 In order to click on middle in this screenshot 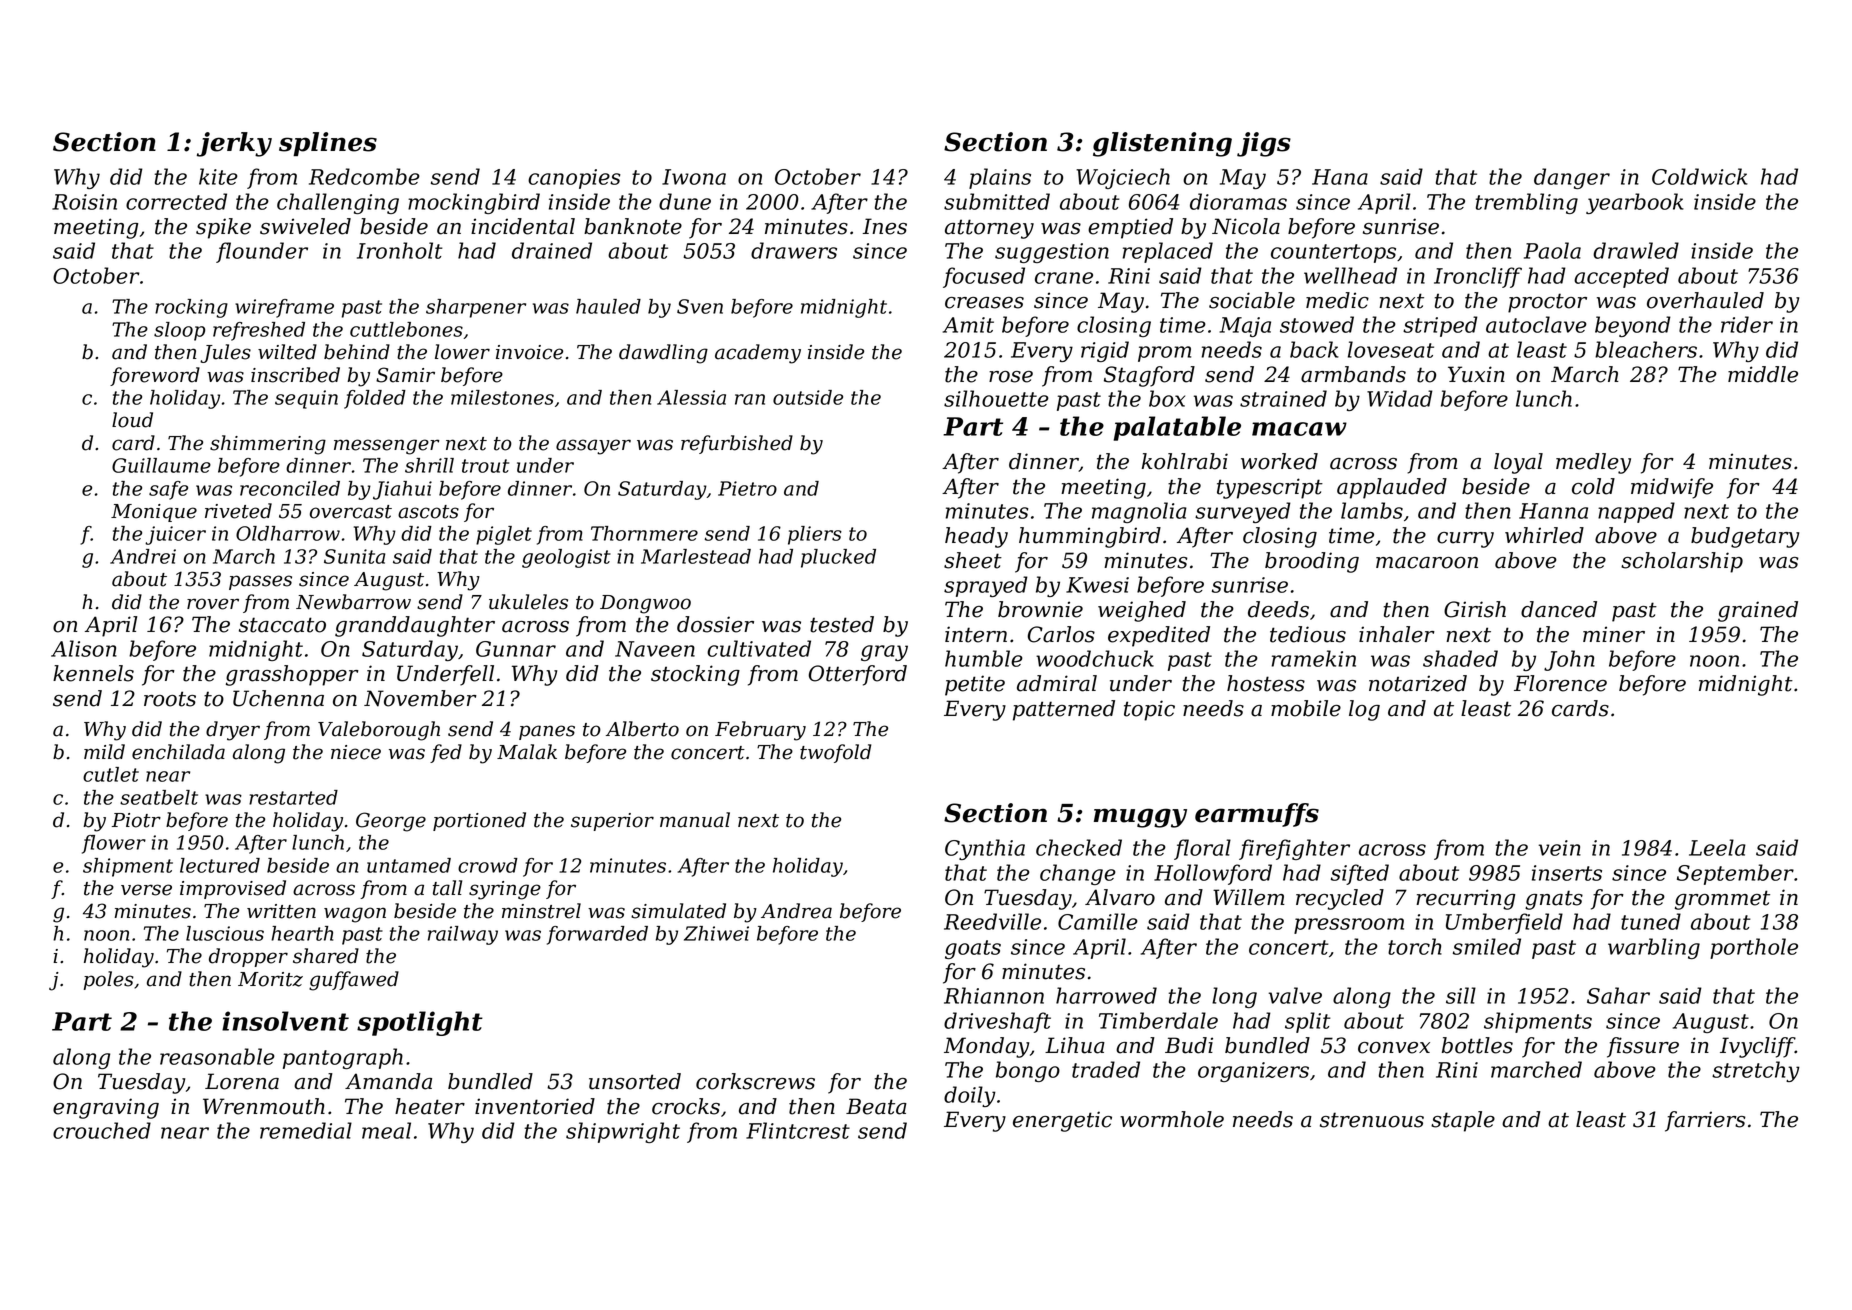, I will do `click(1763, 374)`.
